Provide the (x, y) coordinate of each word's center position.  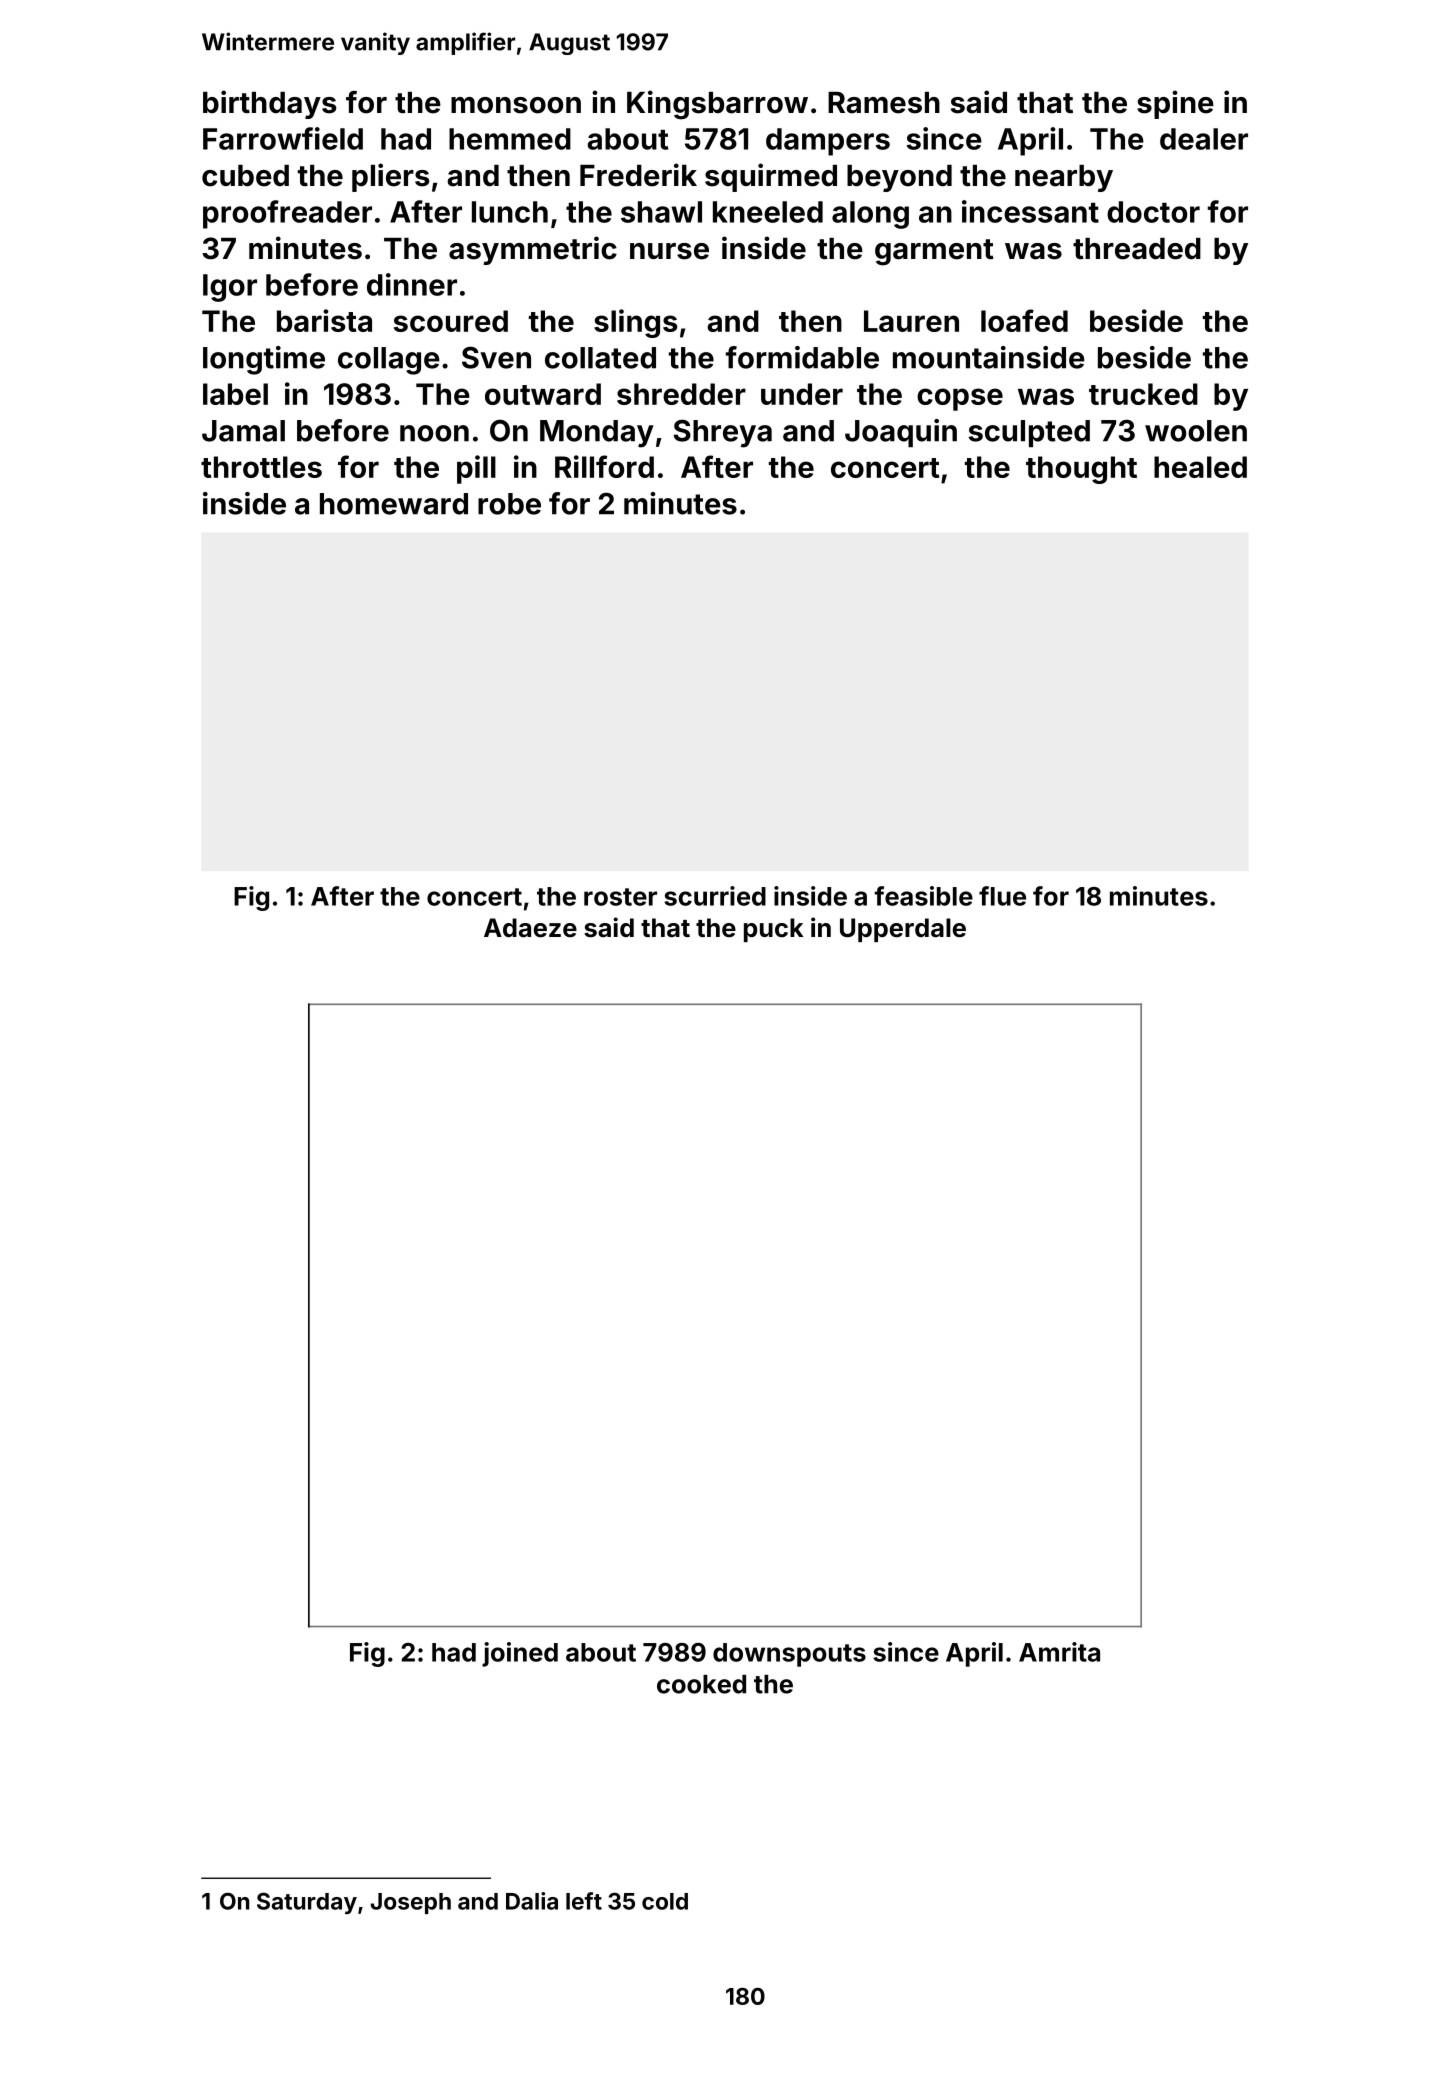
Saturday (307, 1903)
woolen (1196, 431)
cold (665, 1901)
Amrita (1059, 1652)
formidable (802, 357)
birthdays (269, 104)
